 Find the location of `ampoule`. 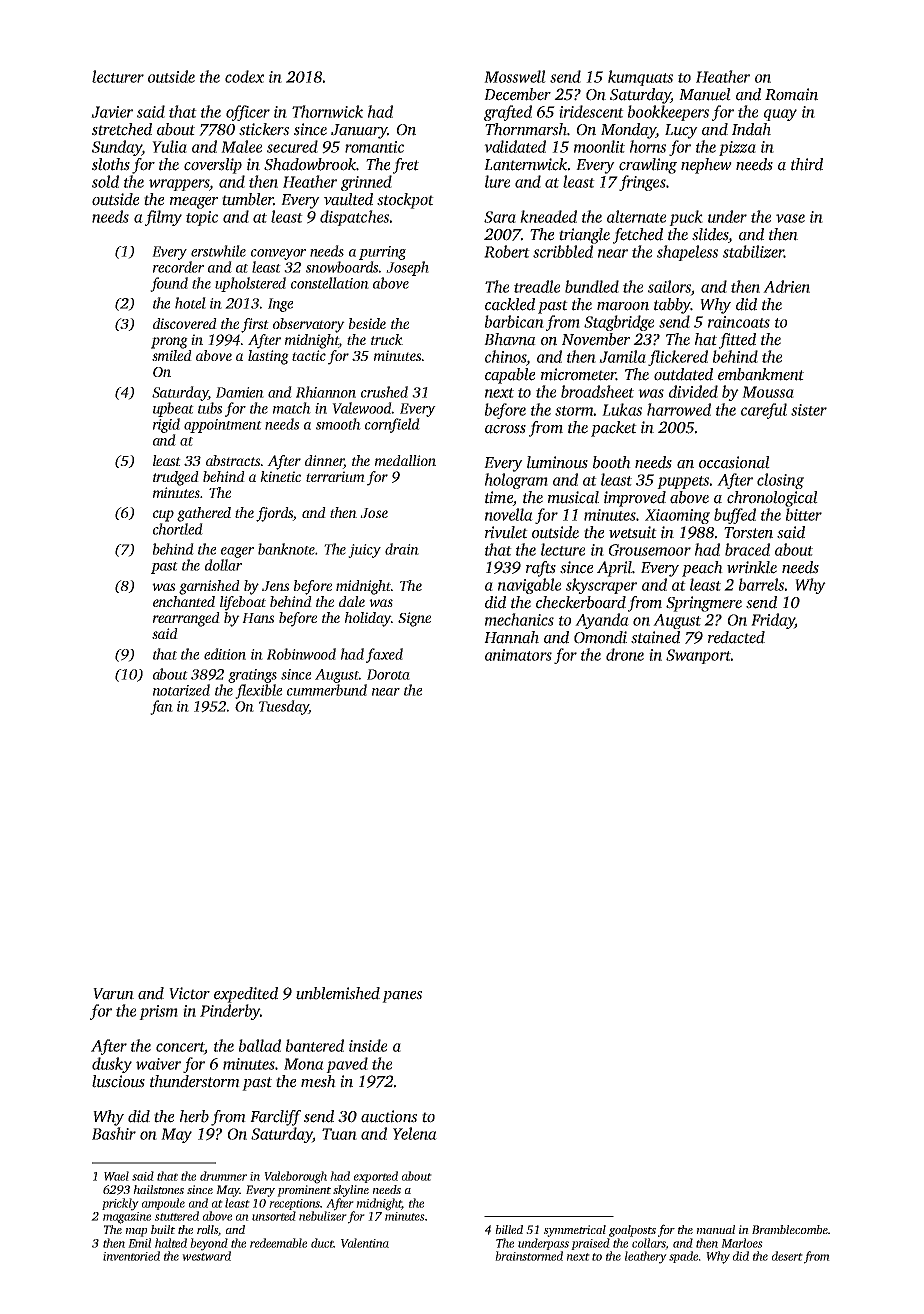

ampoule is located at coordinates (163, 1204).
